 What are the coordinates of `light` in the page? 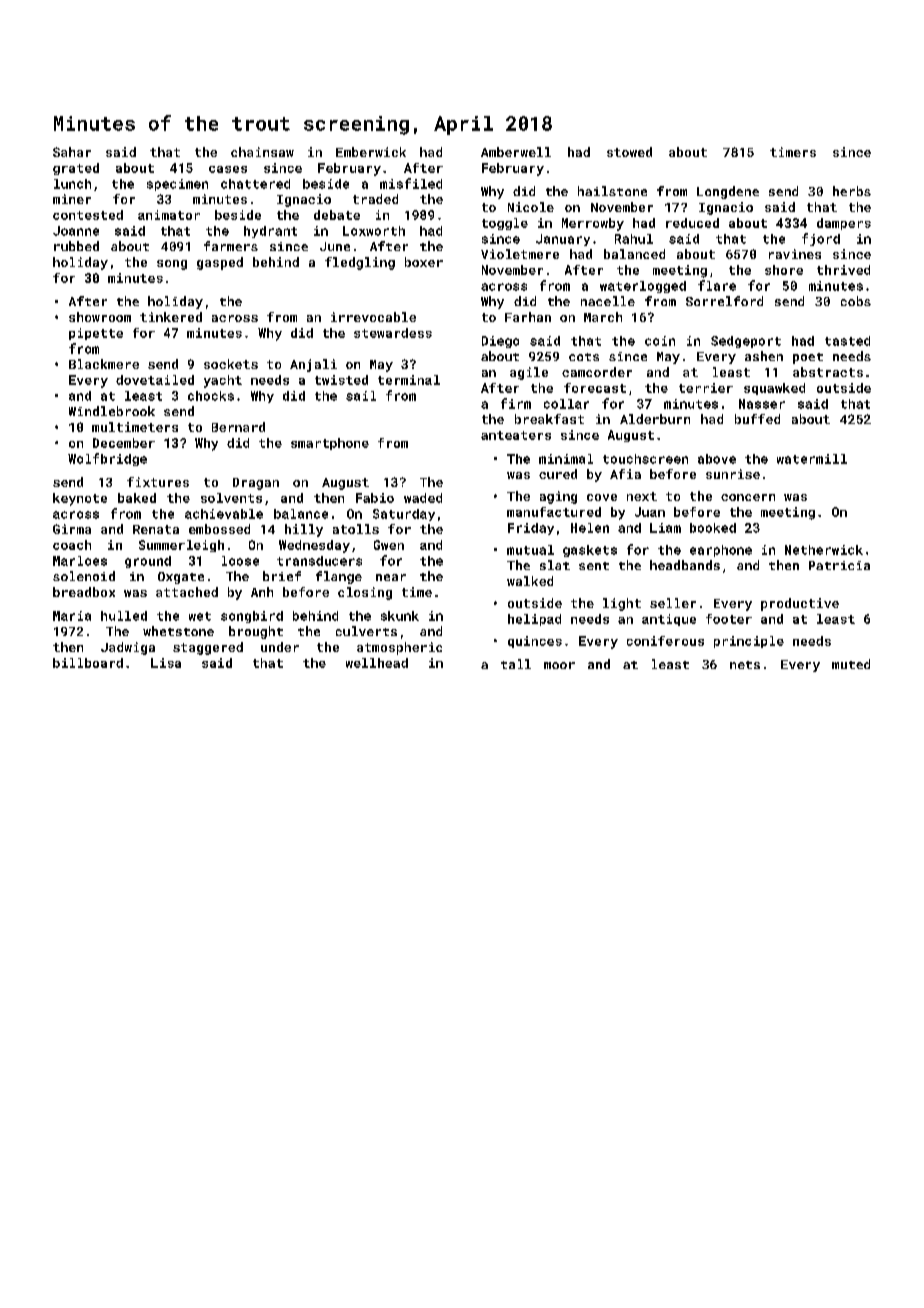 It's located at (622, 604).
